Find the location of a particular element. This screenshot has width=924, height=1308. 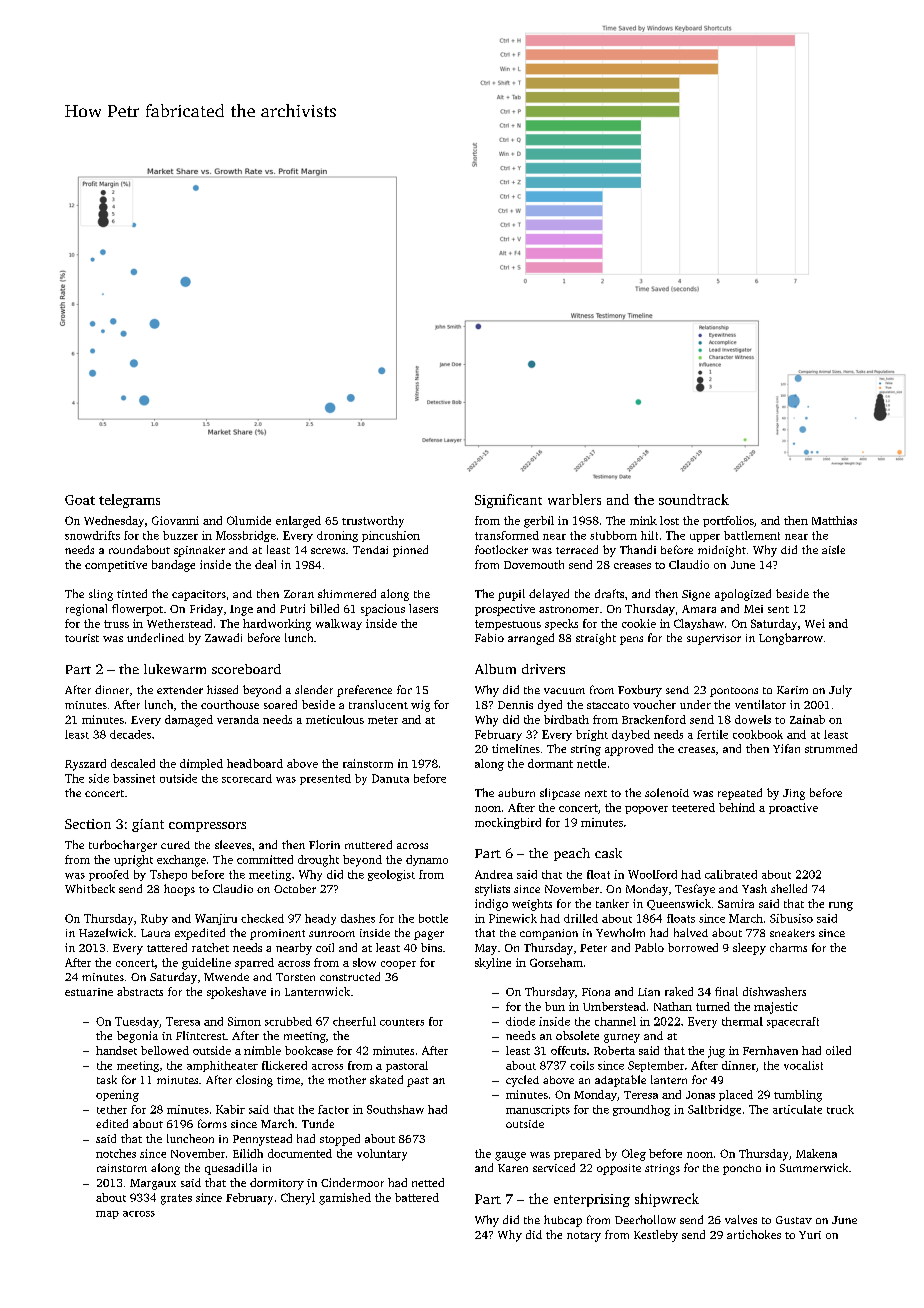

lasers is located at coordinates (423, 608).
